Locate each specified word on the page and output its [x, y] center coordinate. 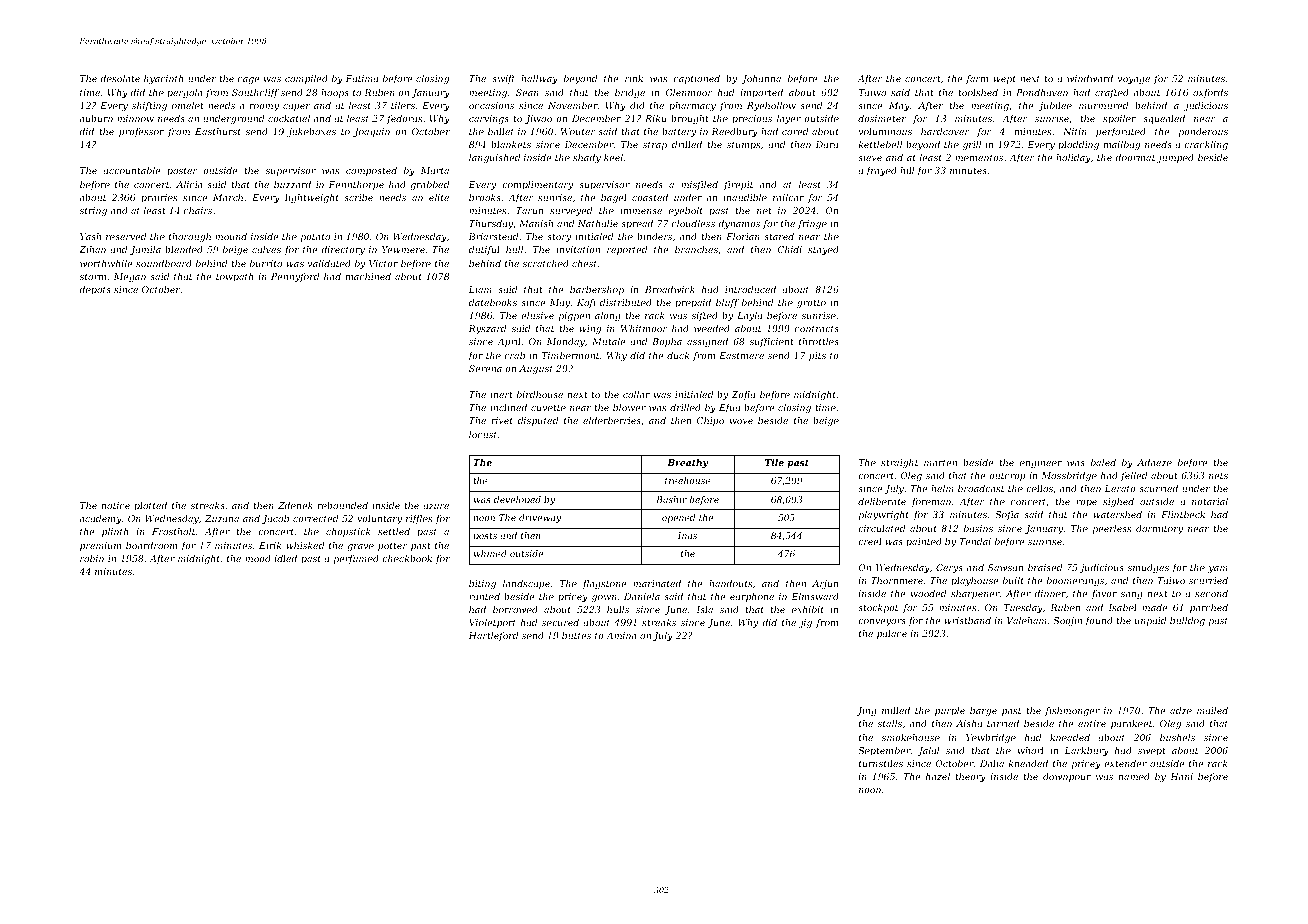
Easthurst [218, 131]
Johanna [761, 79]
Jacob [275, 519]
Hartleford [493, 636]
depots [95, 290]
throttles [819, 341]
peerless [1112, 529]
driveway [540, 518]
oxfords [1210, 93]
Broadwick [670, 289]
